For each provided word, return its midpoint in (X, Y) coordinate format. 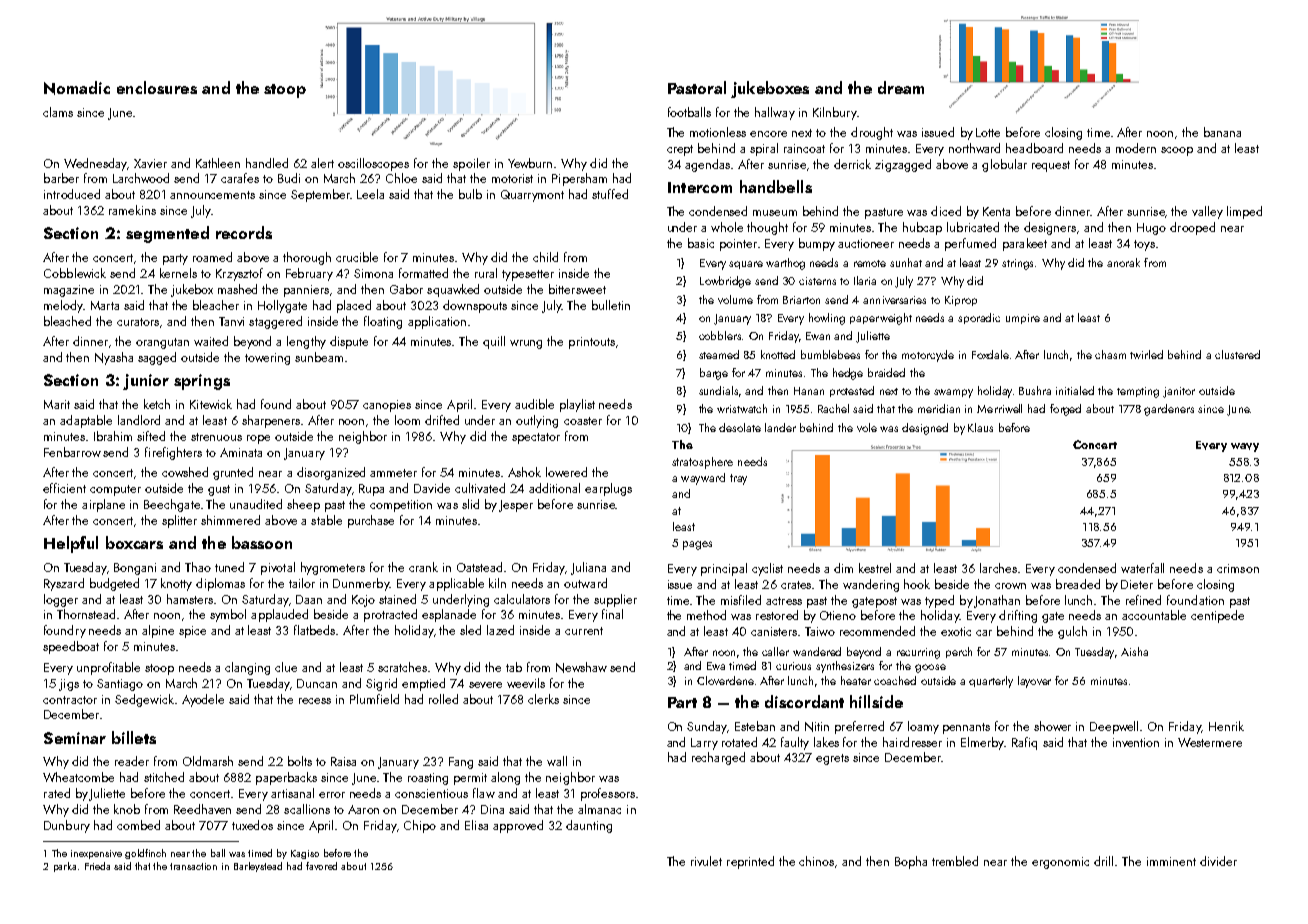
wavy (1245, 447)
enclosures (157, 87)
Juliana (588, 568)
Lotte (988, 132)
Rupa (371, 490)
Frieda (97, 866)
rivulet (706, 861)
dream (901, 87)
